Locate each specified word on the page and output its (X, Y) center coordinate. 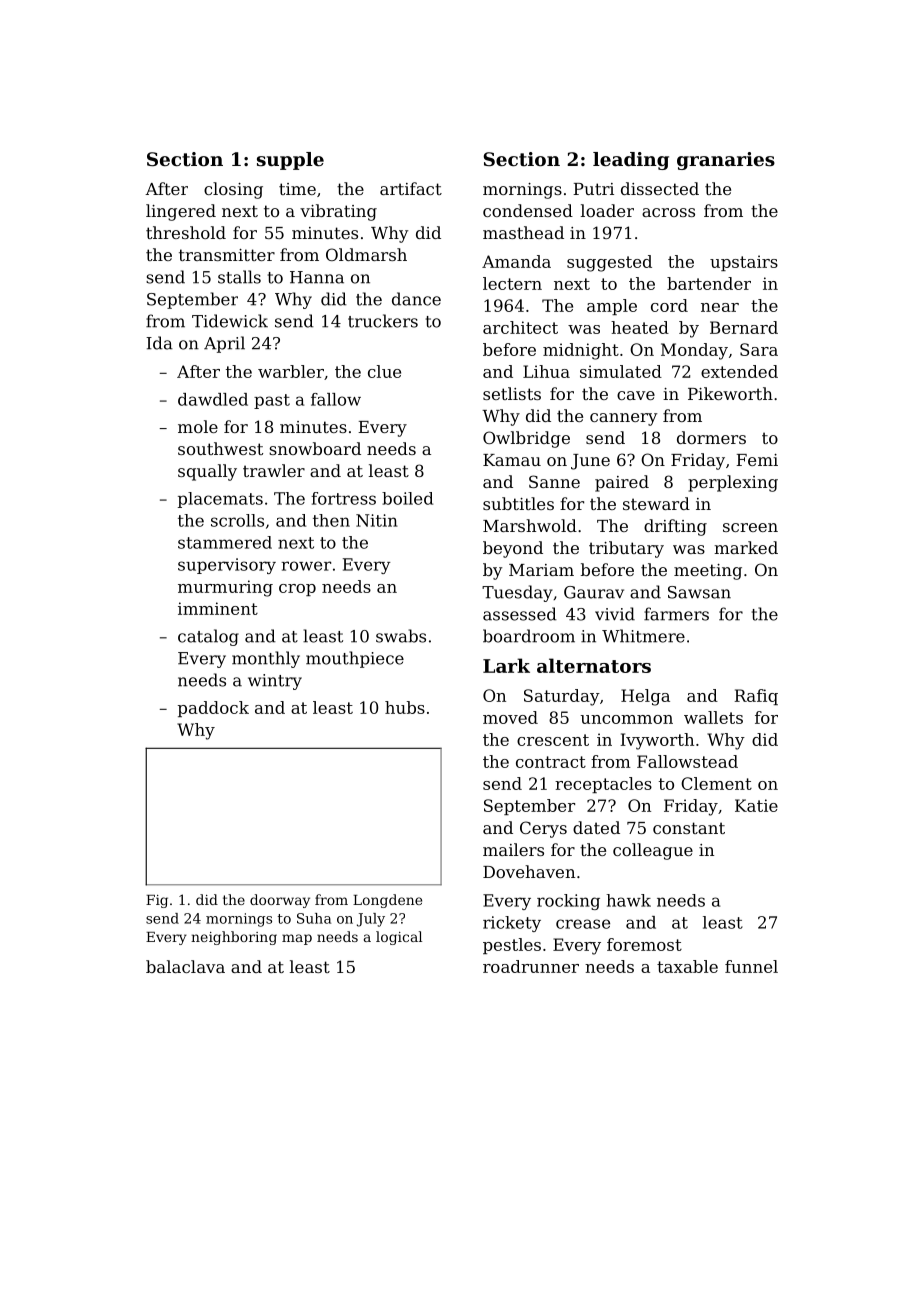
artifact (411, 188)
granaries (726, 161)
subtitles (518, 503)
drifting (675, 527)
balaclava (185, 966)
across (668, 212)
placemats (220, 500)
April (224, 344)
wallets (713, 717)
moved (510, 717)
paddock (213, 709)
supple (290, 161)
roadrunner (531, 966)
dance (416, 299)
